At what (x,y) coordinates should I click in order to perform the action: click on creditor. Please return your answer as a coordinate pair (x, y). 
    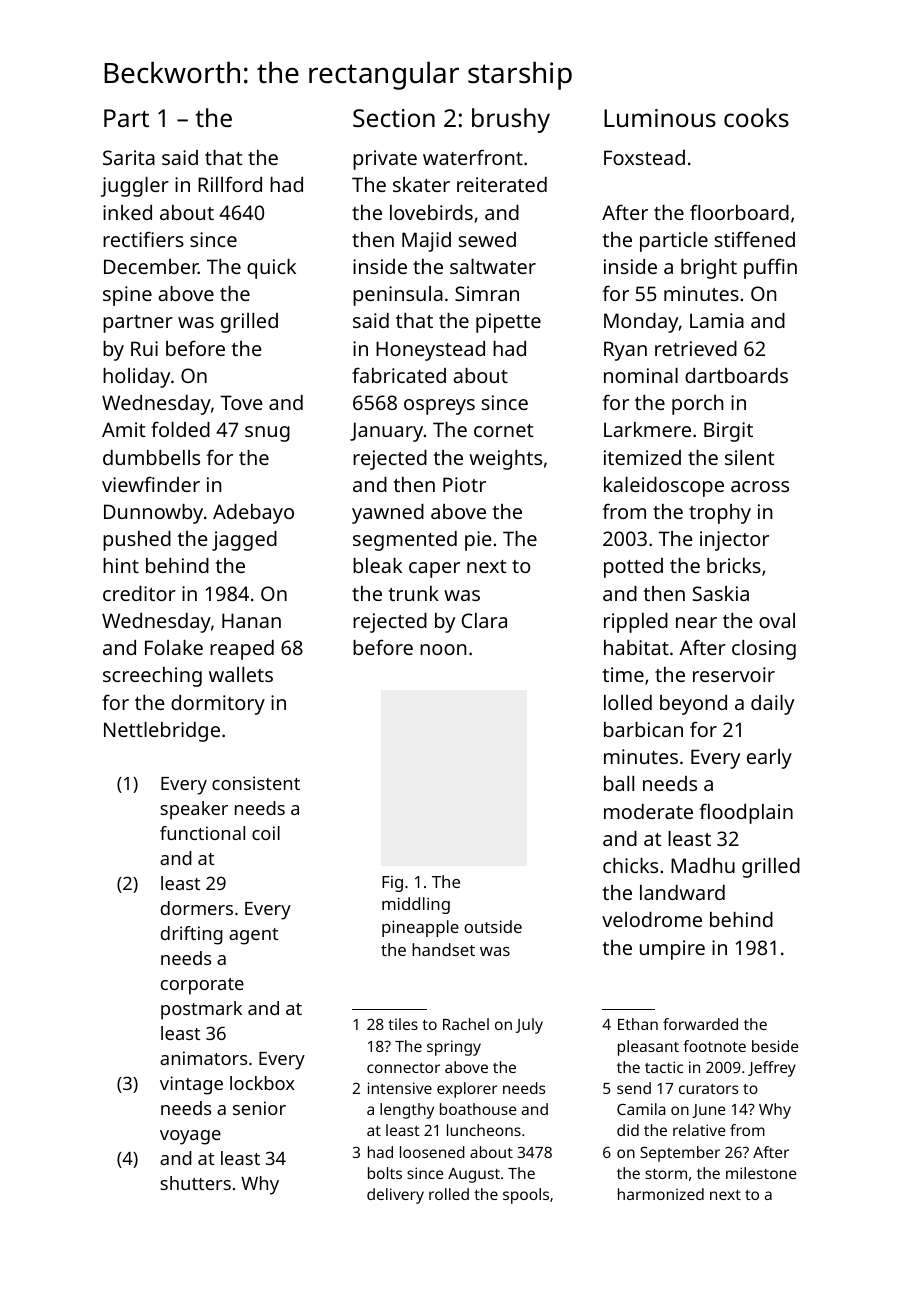
    Looking at the image, I should click on (139, 593).
